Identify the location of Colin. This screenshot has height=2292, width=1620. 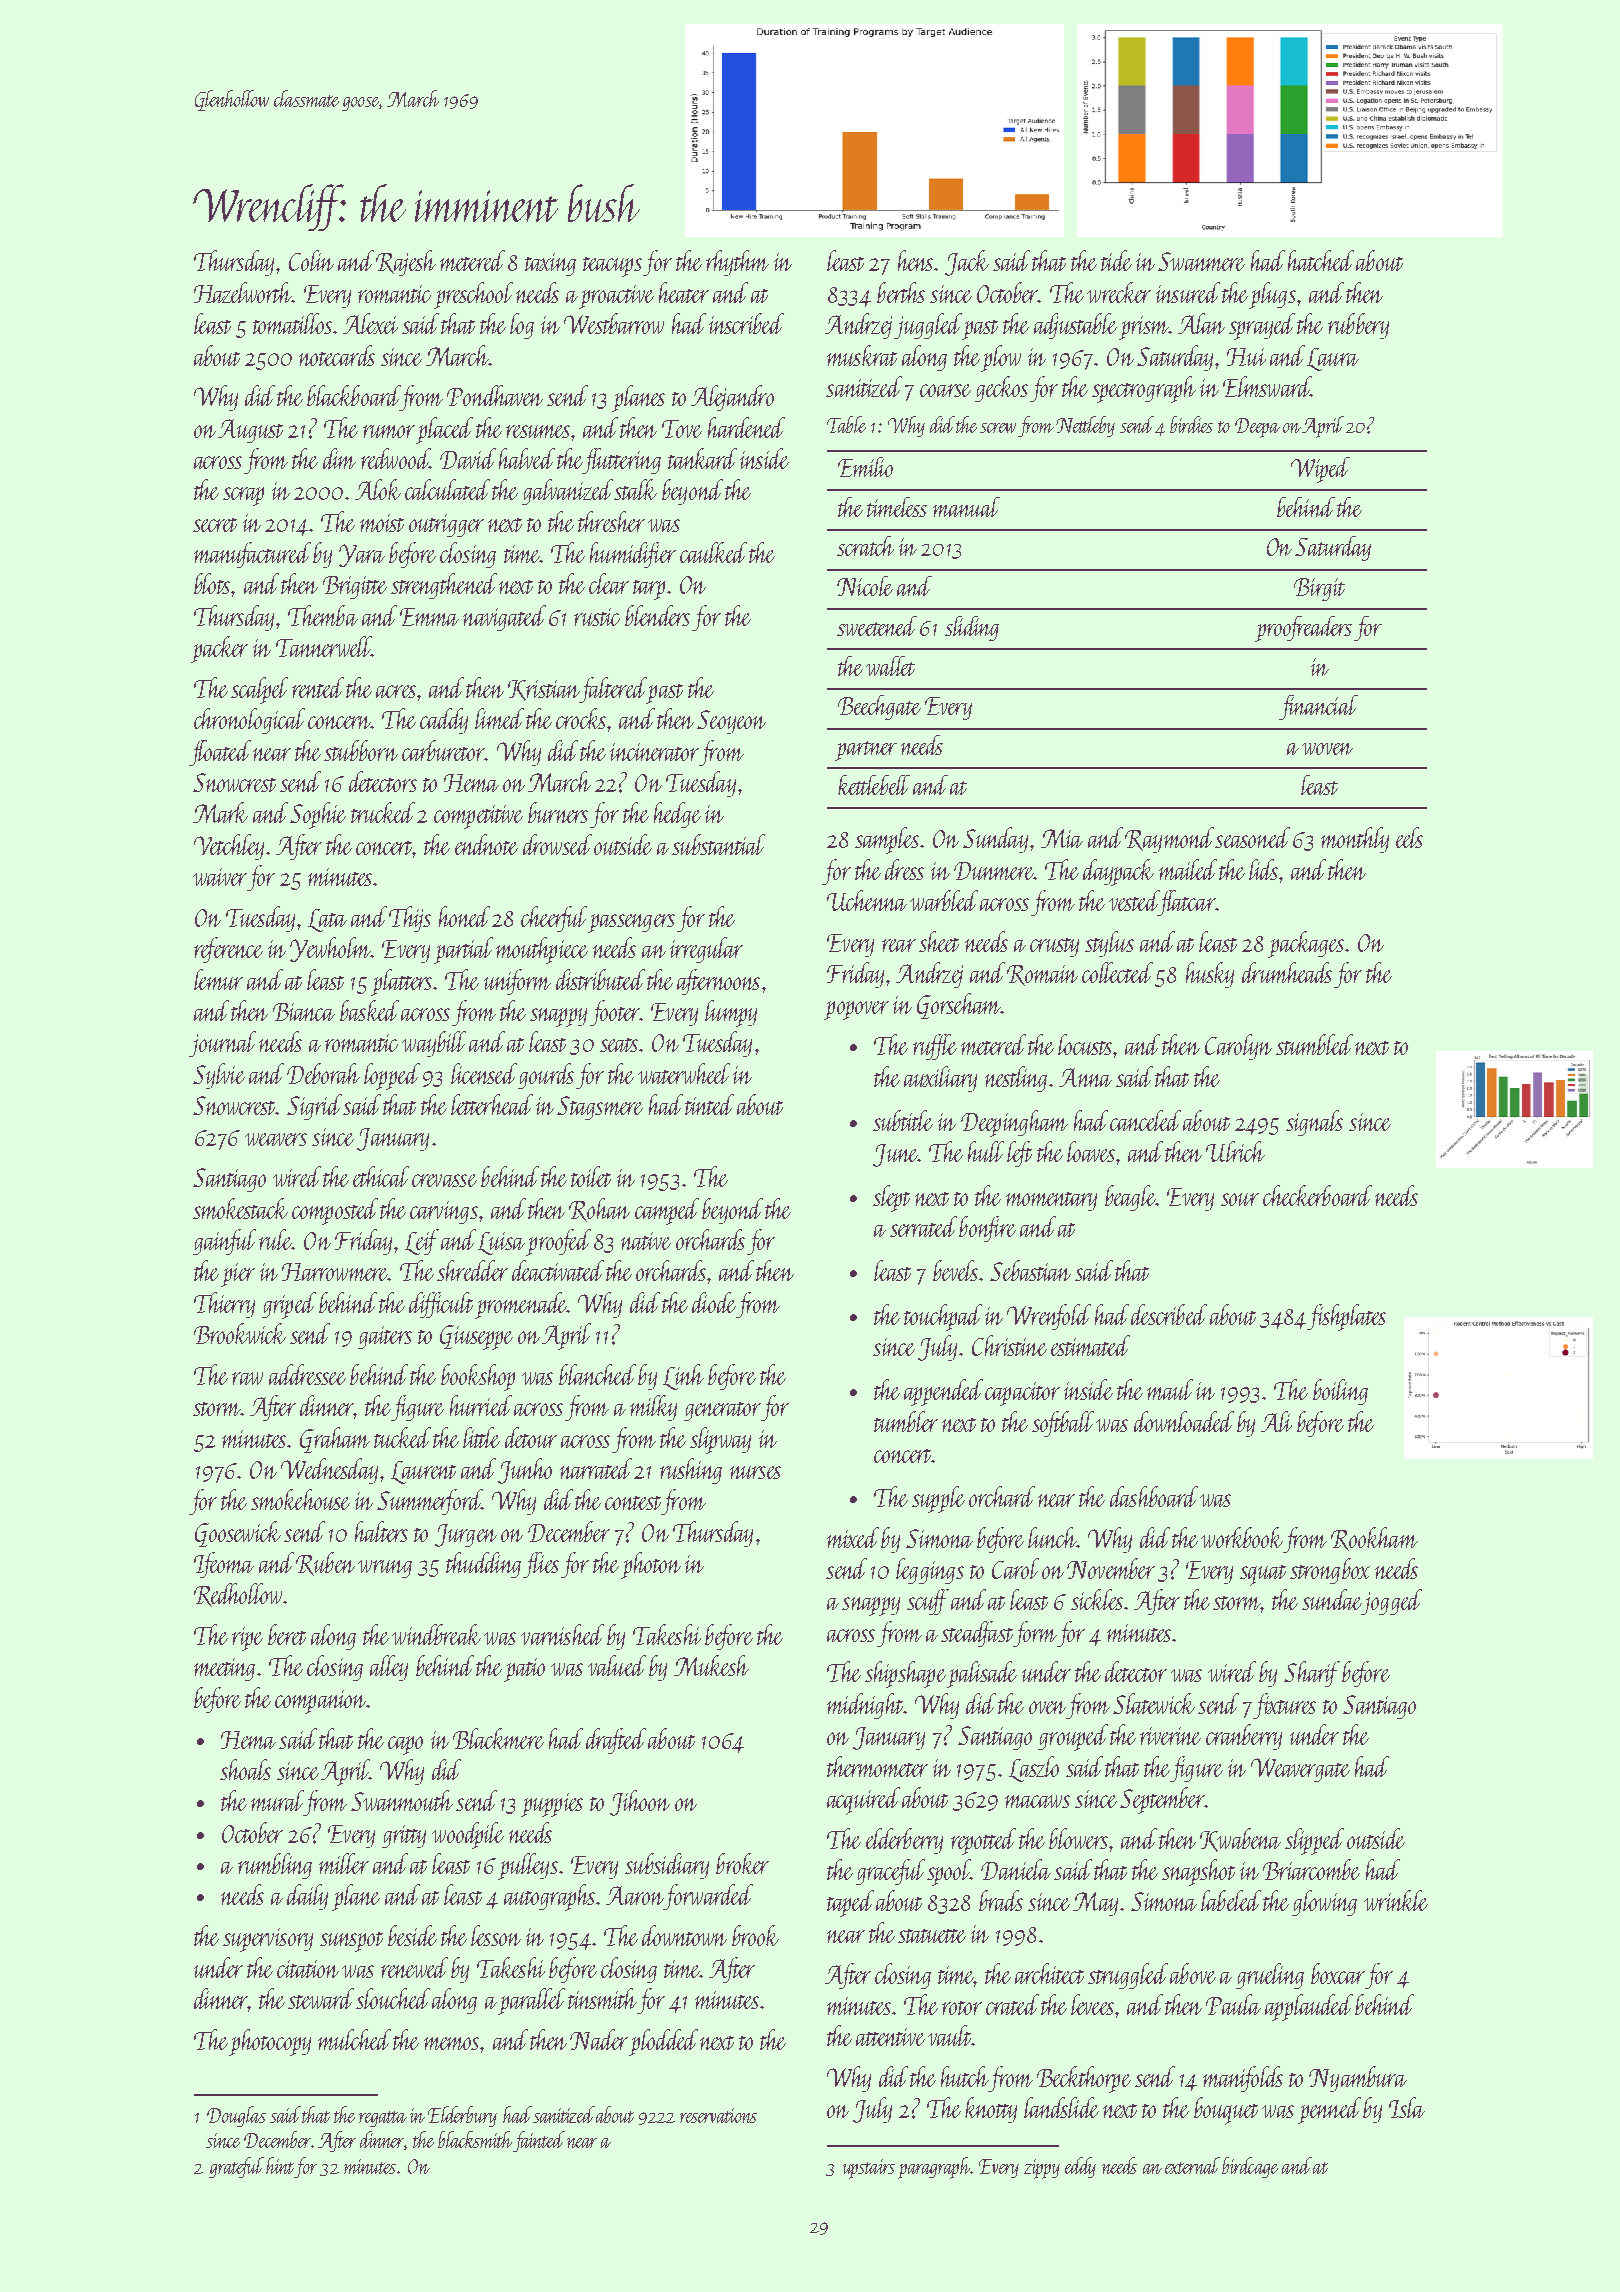
(311, 260).
